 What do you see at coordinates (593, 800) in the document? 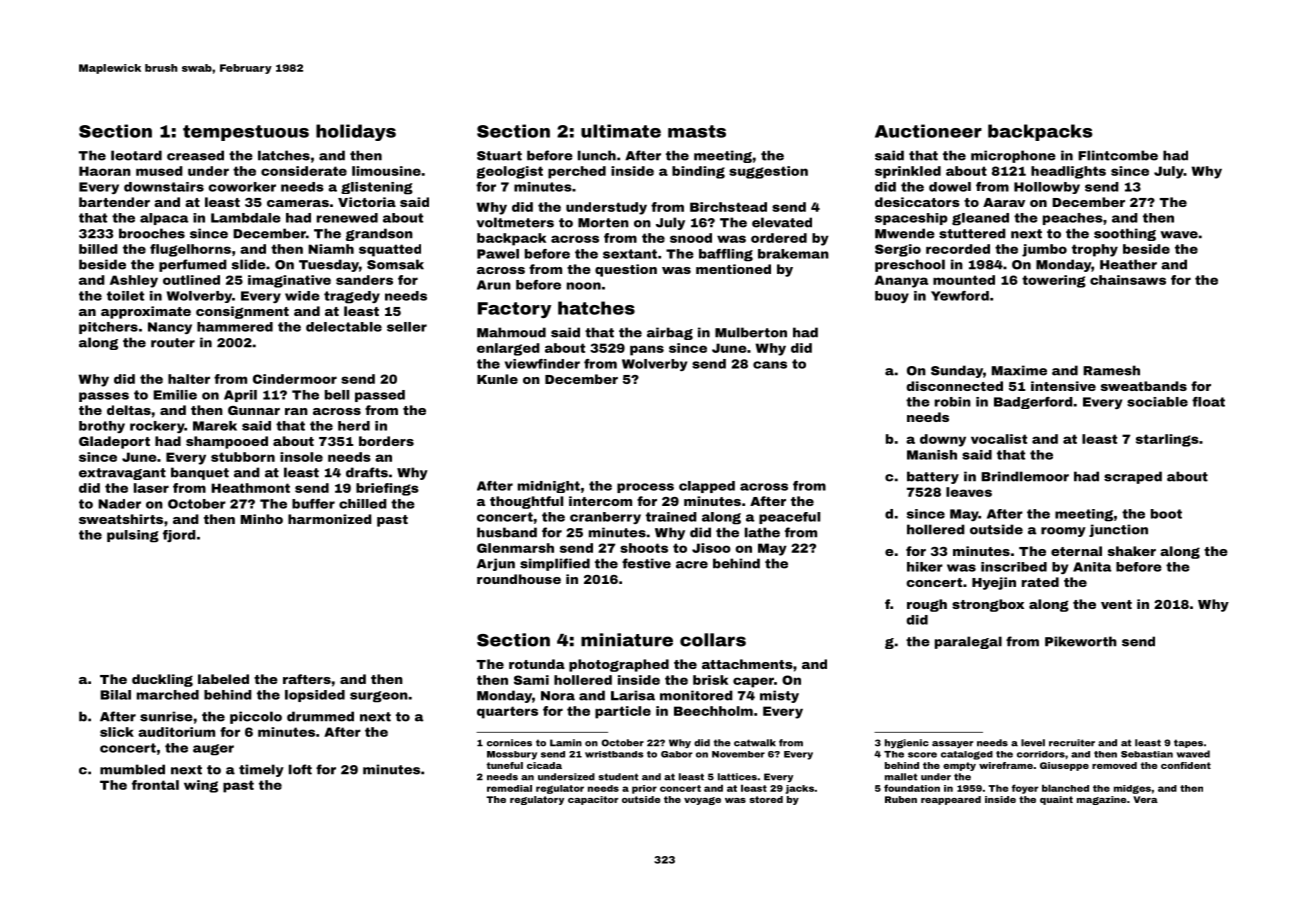
I see `capacitor` at bounding box center [593, 800].
